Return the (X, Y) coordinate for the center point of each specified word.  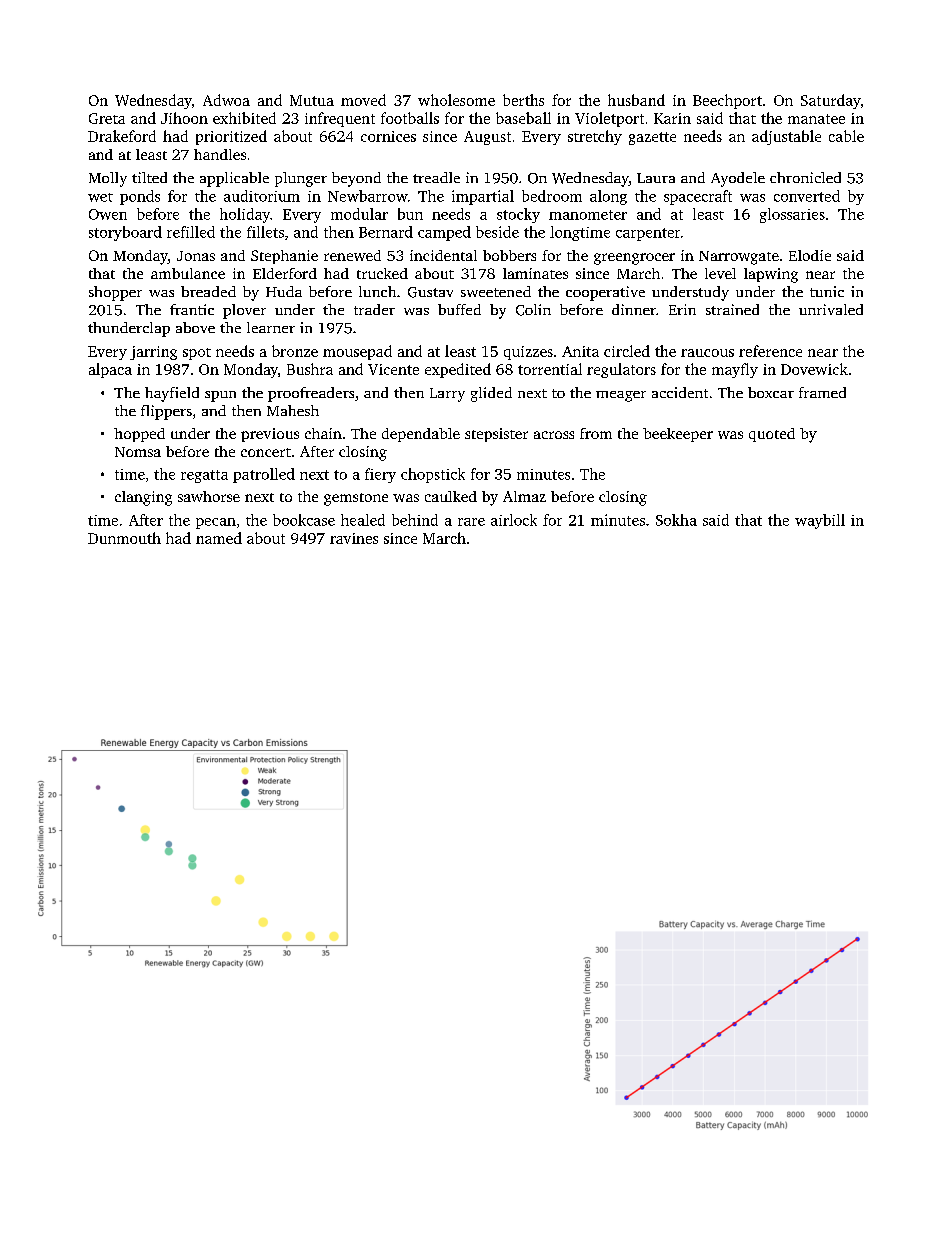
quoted (772, 435)
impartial (483, 197)
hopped (139, 435)
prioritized (231, 137)
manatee (816, 119)
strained (732, 309)
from (596, 433)
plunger (301, 179)
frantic (192, 309)
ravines (354, 538)
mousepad (357, 352)
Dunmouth (124, 538)
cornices (388, 136)
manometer (588, 215)
